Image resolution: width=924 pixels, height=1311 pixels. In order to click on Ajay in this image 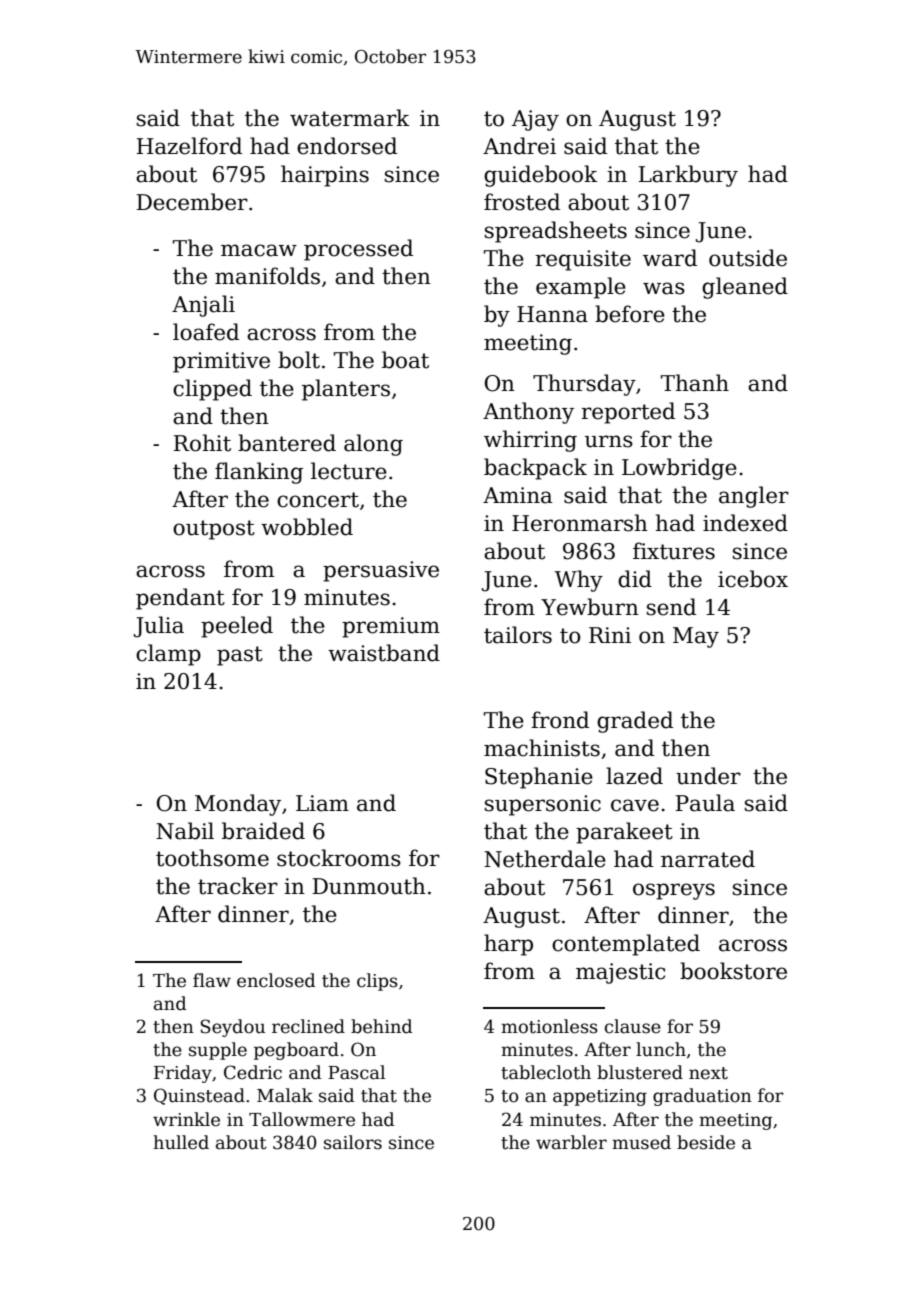, I will do `click(535, 120)`.
